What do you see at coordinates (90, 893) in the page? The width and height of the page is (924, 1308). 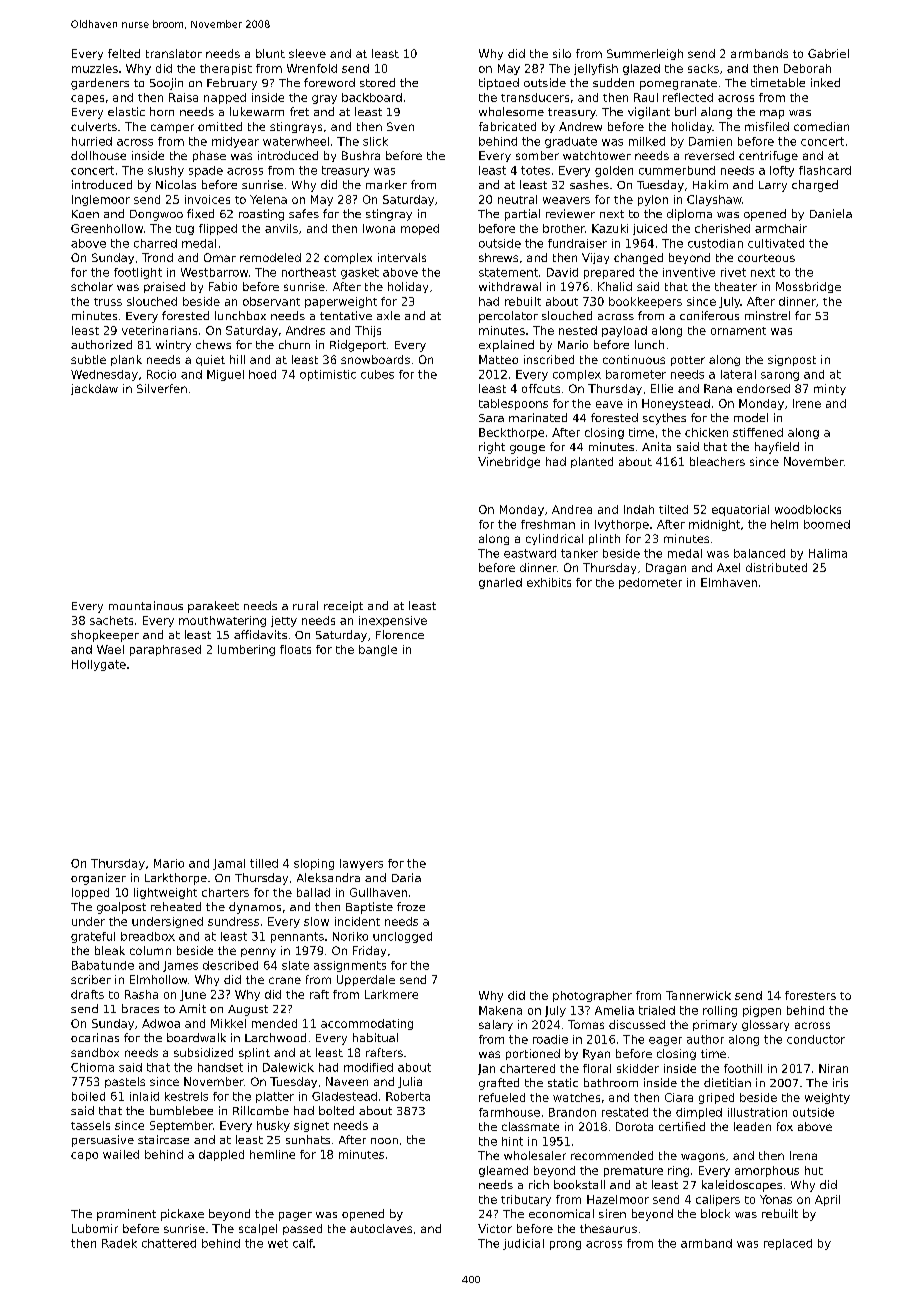 I see `lopped` at bounding box center [90, 893].
